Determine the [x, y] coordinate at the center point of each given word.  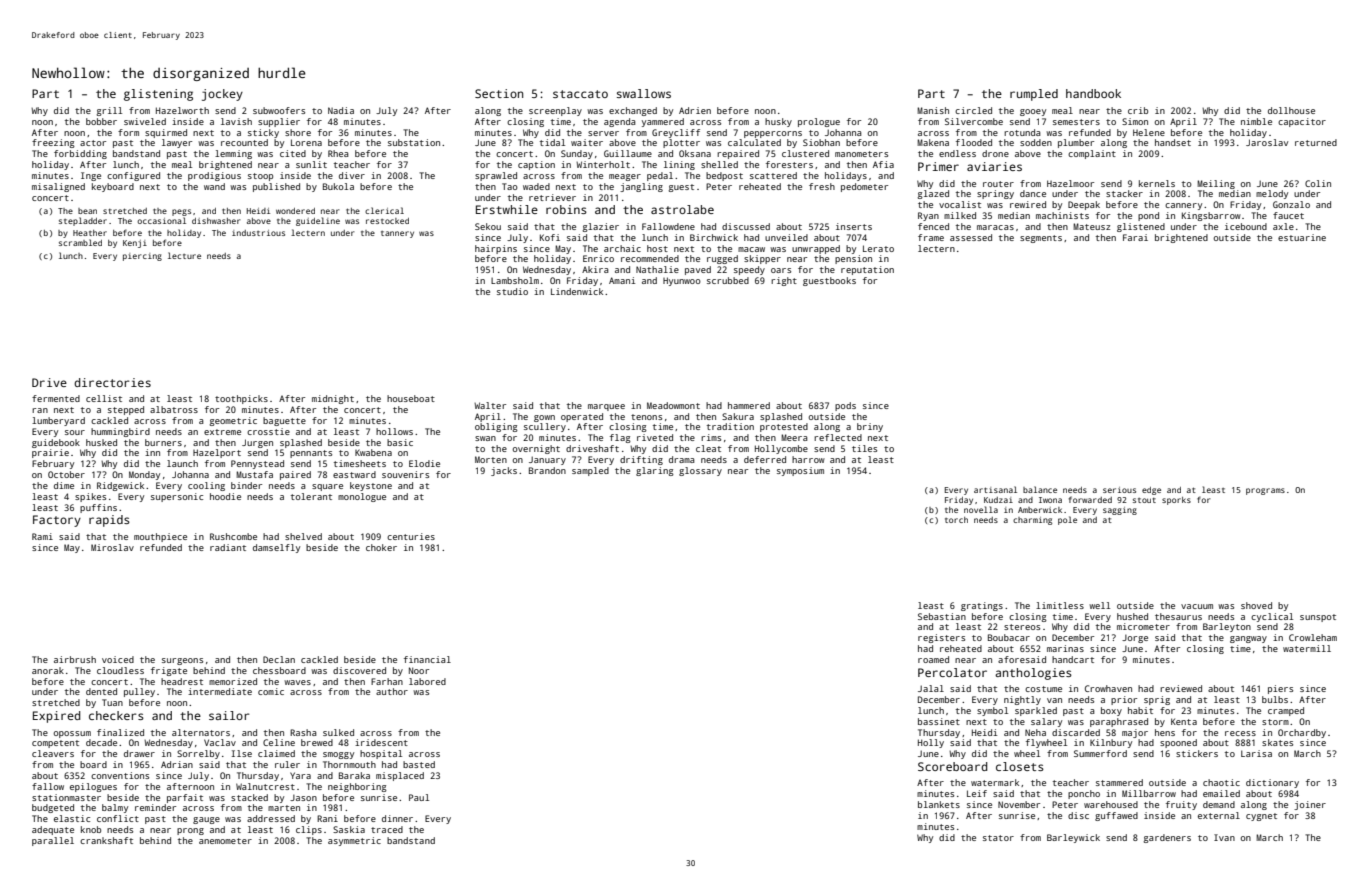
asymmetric [354, 841]
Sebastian [942, 616]
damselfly [276, 548]
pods [845, 406]
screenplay [555, 111]
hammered [749, 405]
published [276, 187]
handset [1173, 142]
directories [112, 382]
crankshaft [106, 840]
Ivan [1224, 837]
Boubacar [1009, 637]
